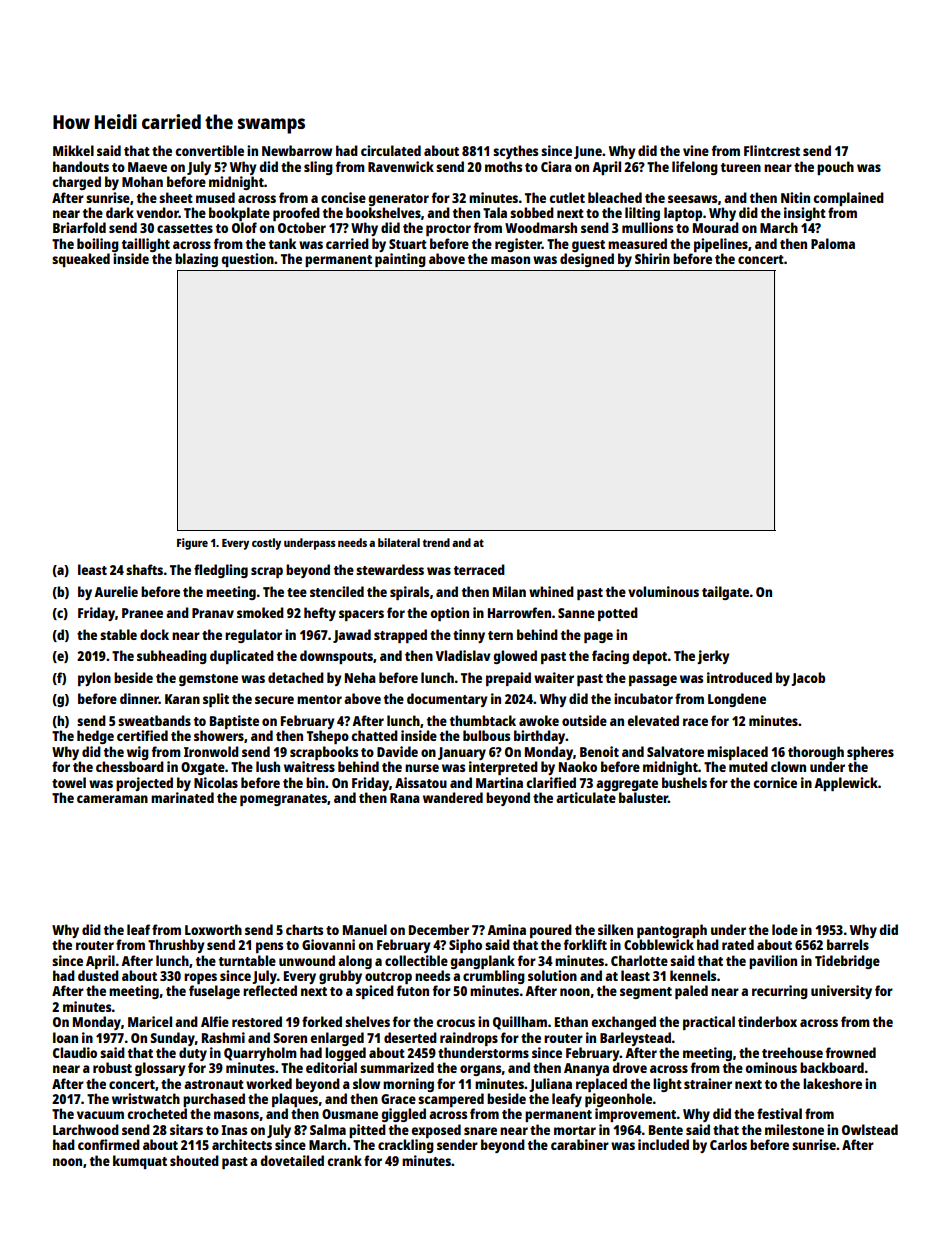  Describe the element at coordinates (399, 542) in the image. I see `bilateral` at that location.
